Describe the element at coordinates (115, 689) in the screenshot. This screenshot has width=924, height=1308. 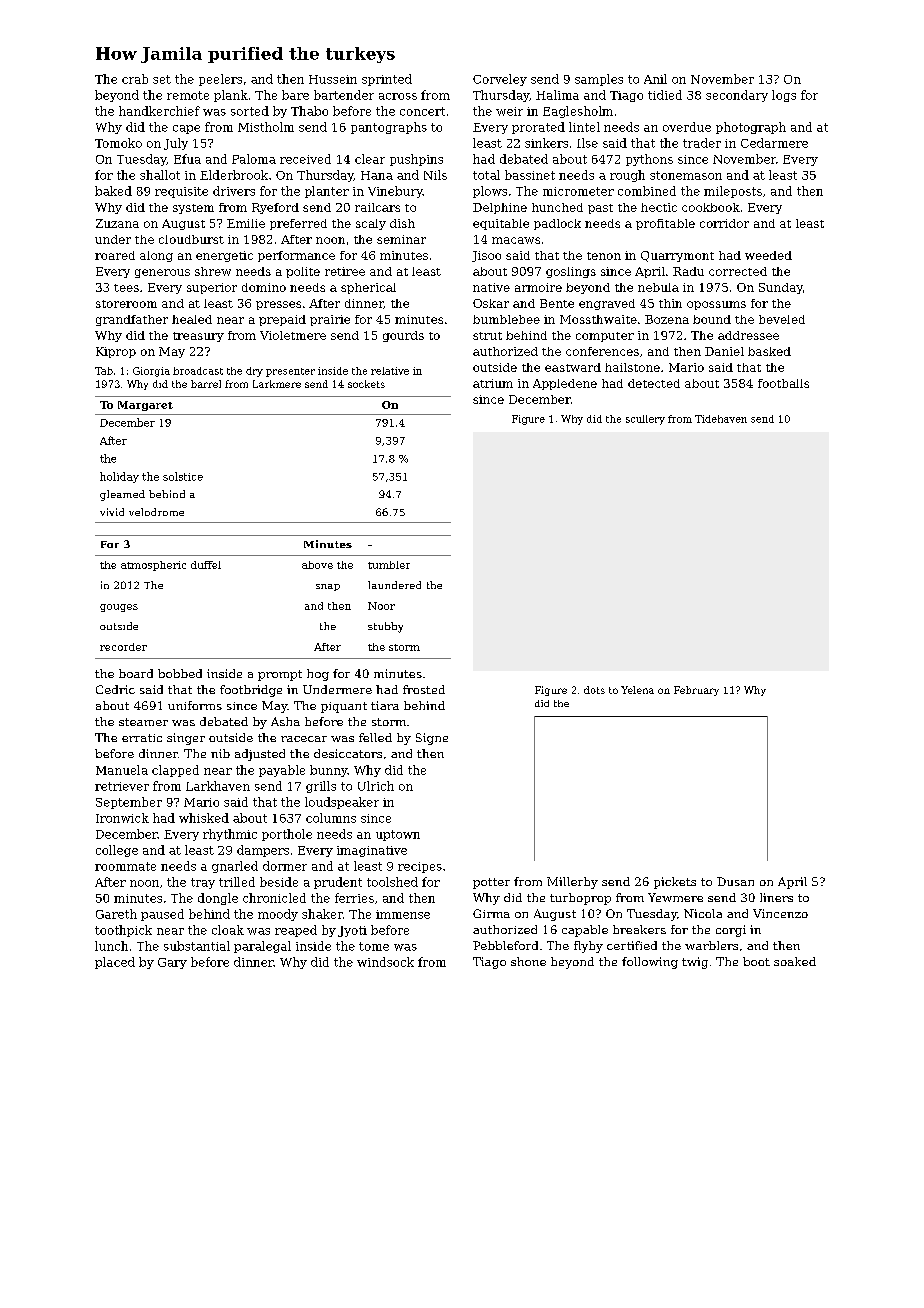
I see `Cedric` at that location.
